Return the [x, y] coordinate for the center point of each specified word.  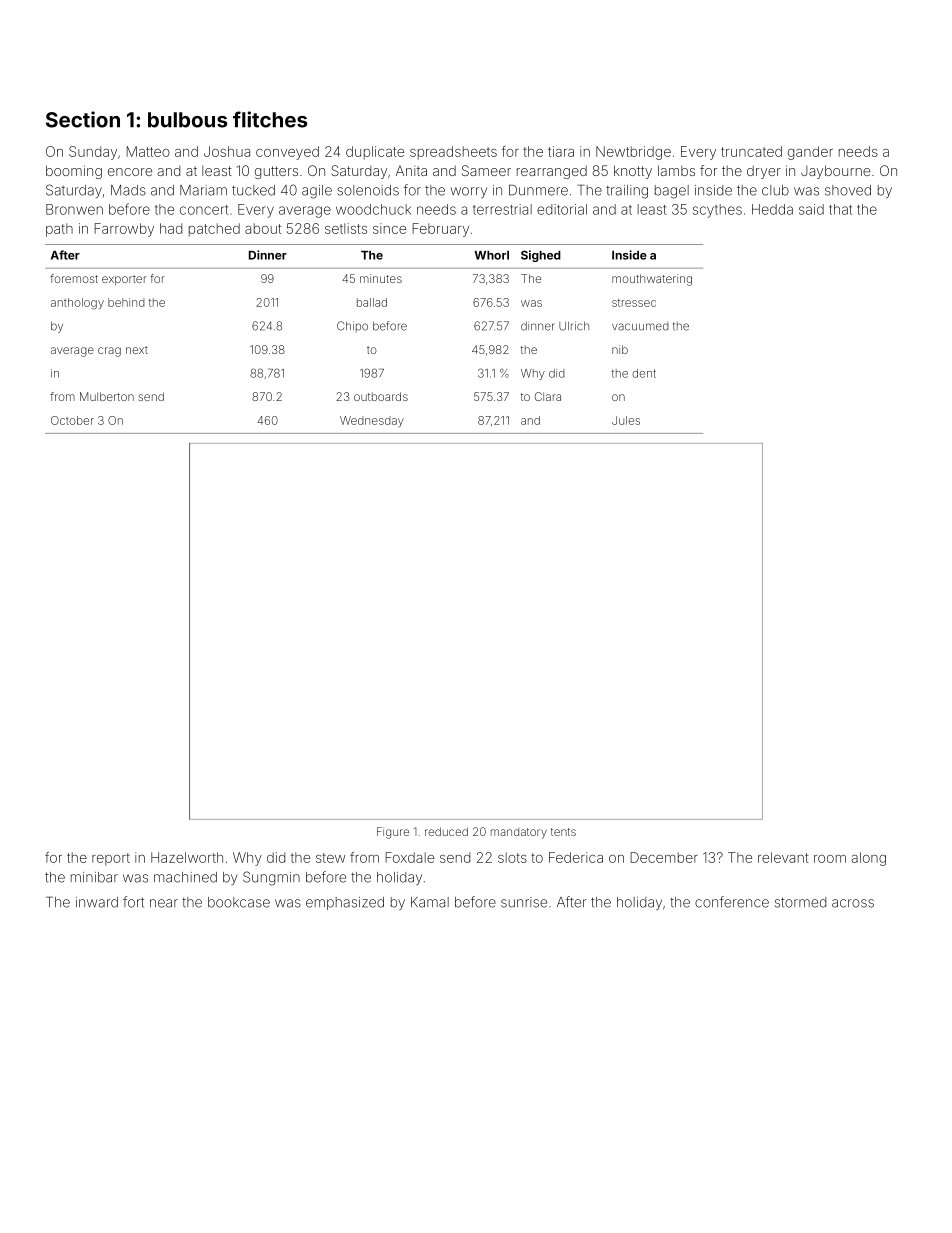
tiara [561, 151]
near [164, 903]
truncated [751, 151]
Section [83, 119]
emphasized [345, 903]
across [853, 903]
